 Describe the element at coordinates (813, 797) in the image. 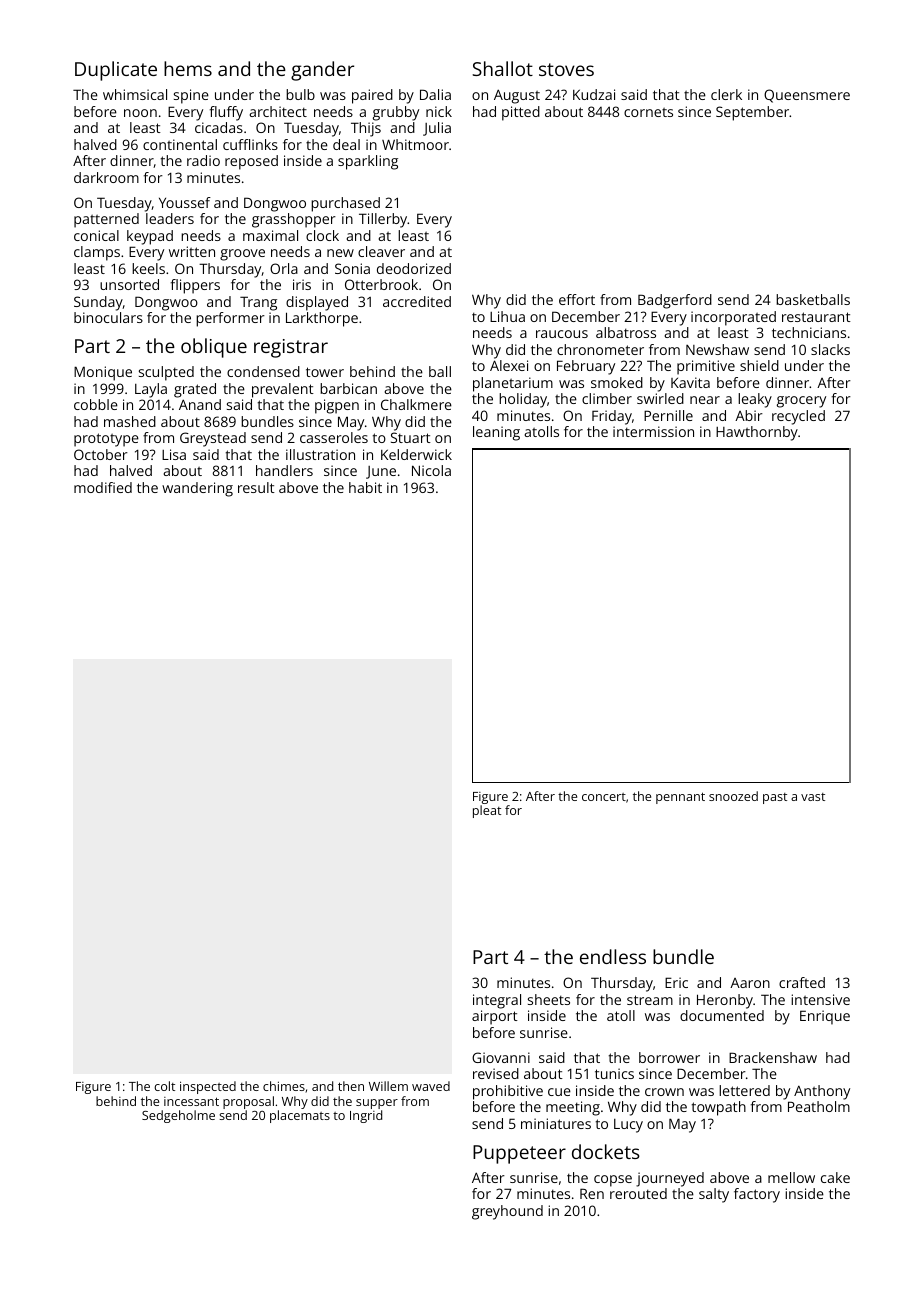

I see `vast` at that location.
